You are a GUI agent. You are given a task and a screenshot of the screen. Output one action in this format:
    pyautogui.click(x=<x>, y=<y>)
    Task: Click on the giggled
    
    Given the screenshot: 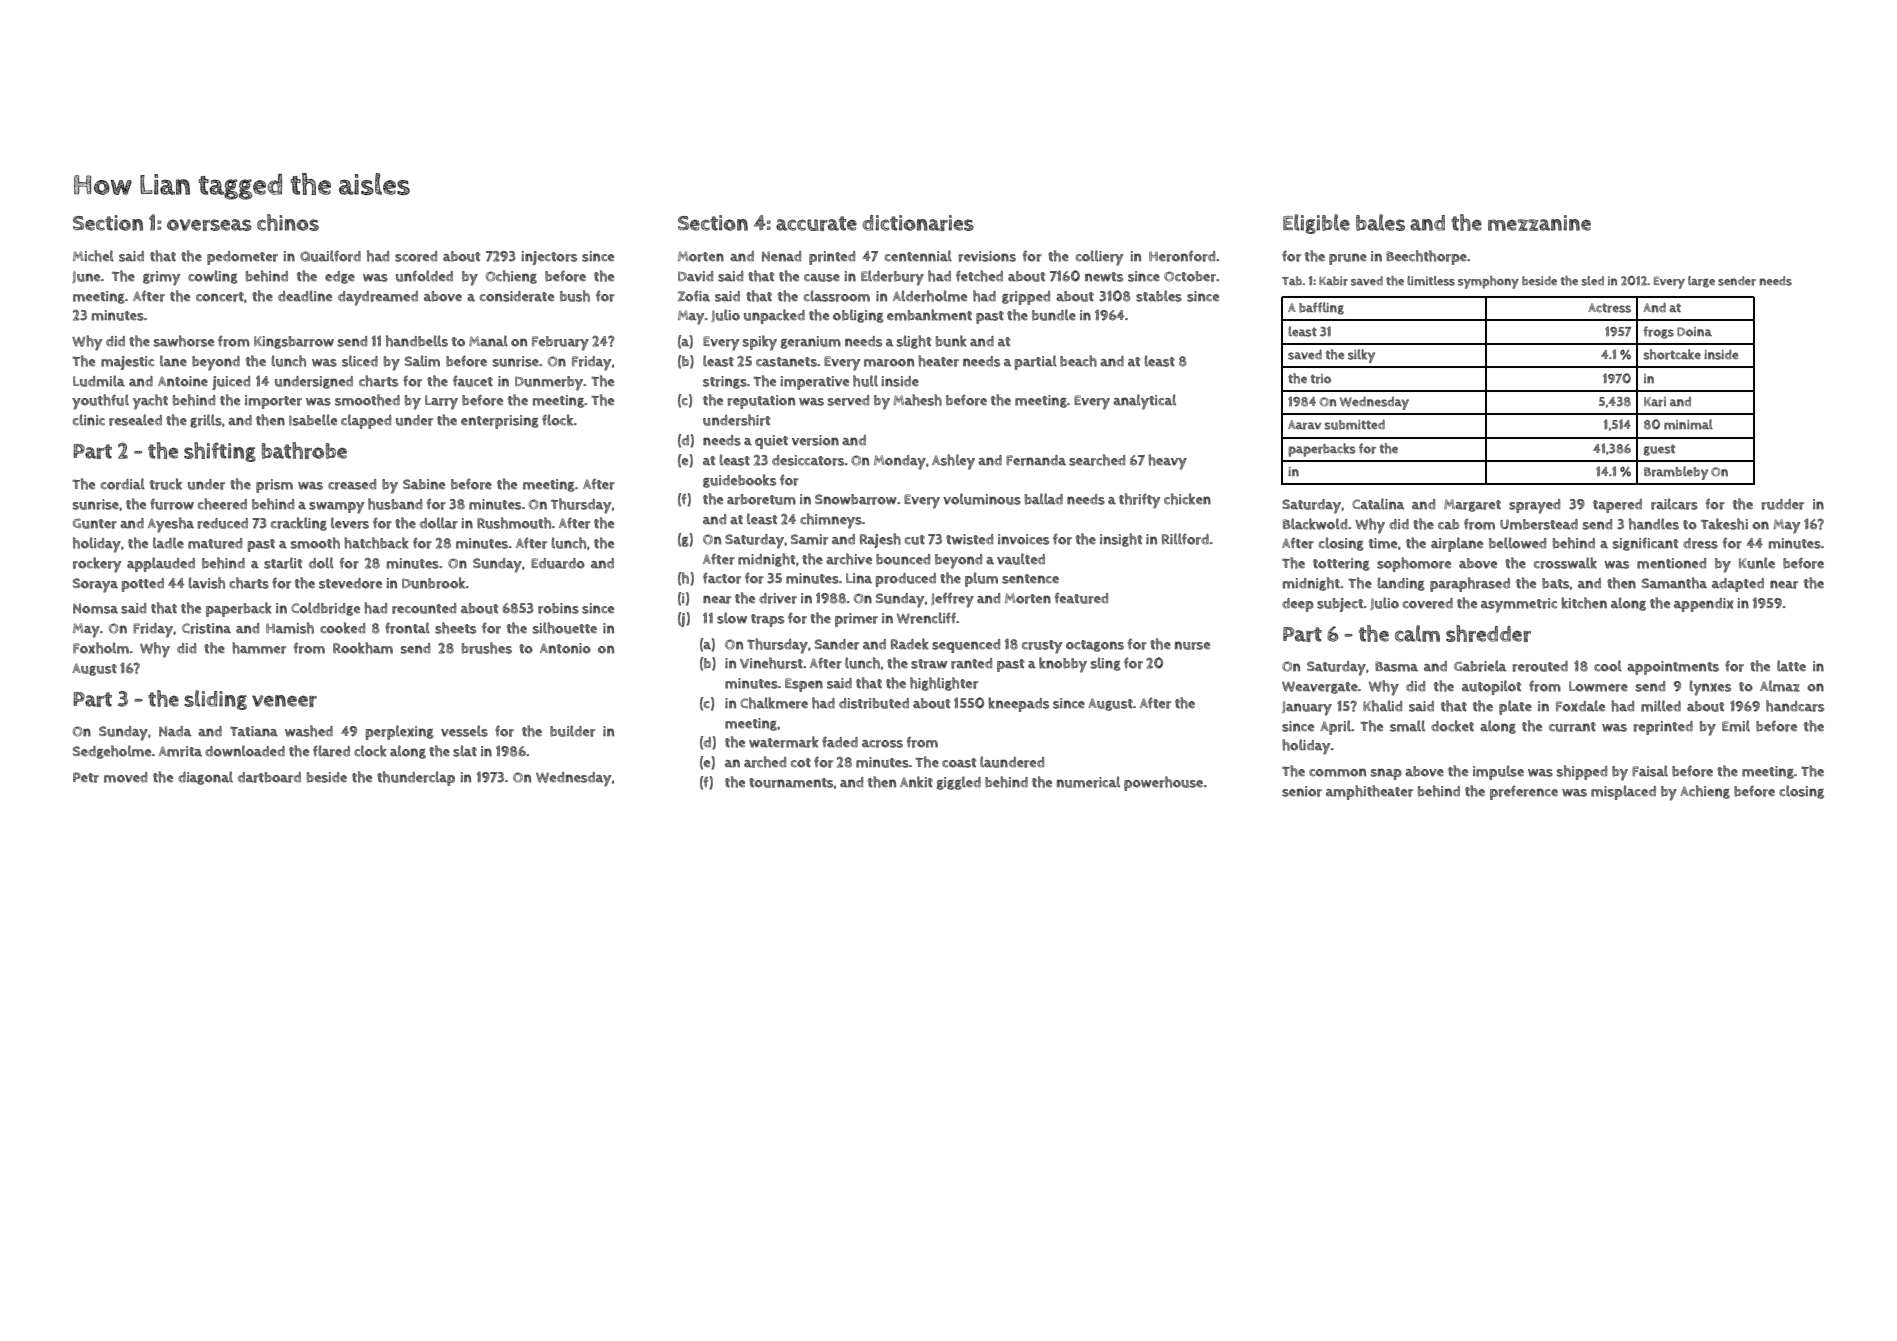 What is the action you would take?
    pyautogui.click(x=959, y=783)
